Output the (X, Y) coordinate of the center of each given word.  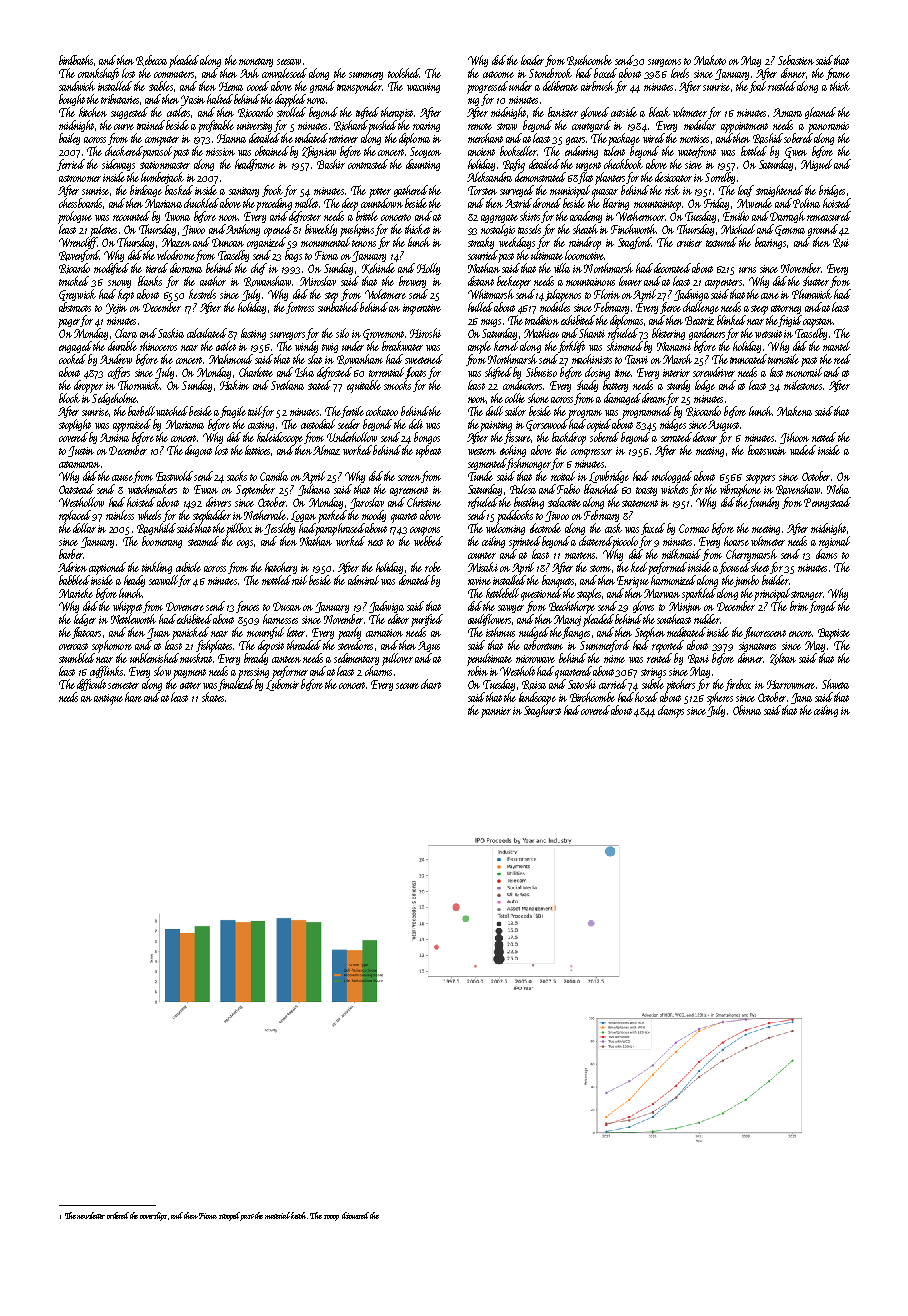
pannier (496, 712)
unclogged (672, 477)
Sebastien (796, 60)
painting (496, 426)
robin (478, 671)
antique (108, 699)
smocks (397, 385)
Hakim (234, 385)
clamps (671, 711)
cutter (190, 685)
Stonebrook (550, 73)
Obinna (747, 710)
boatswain (767, 450)
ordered (118, 1215)
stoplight (75, 425)
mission (220, 152)
